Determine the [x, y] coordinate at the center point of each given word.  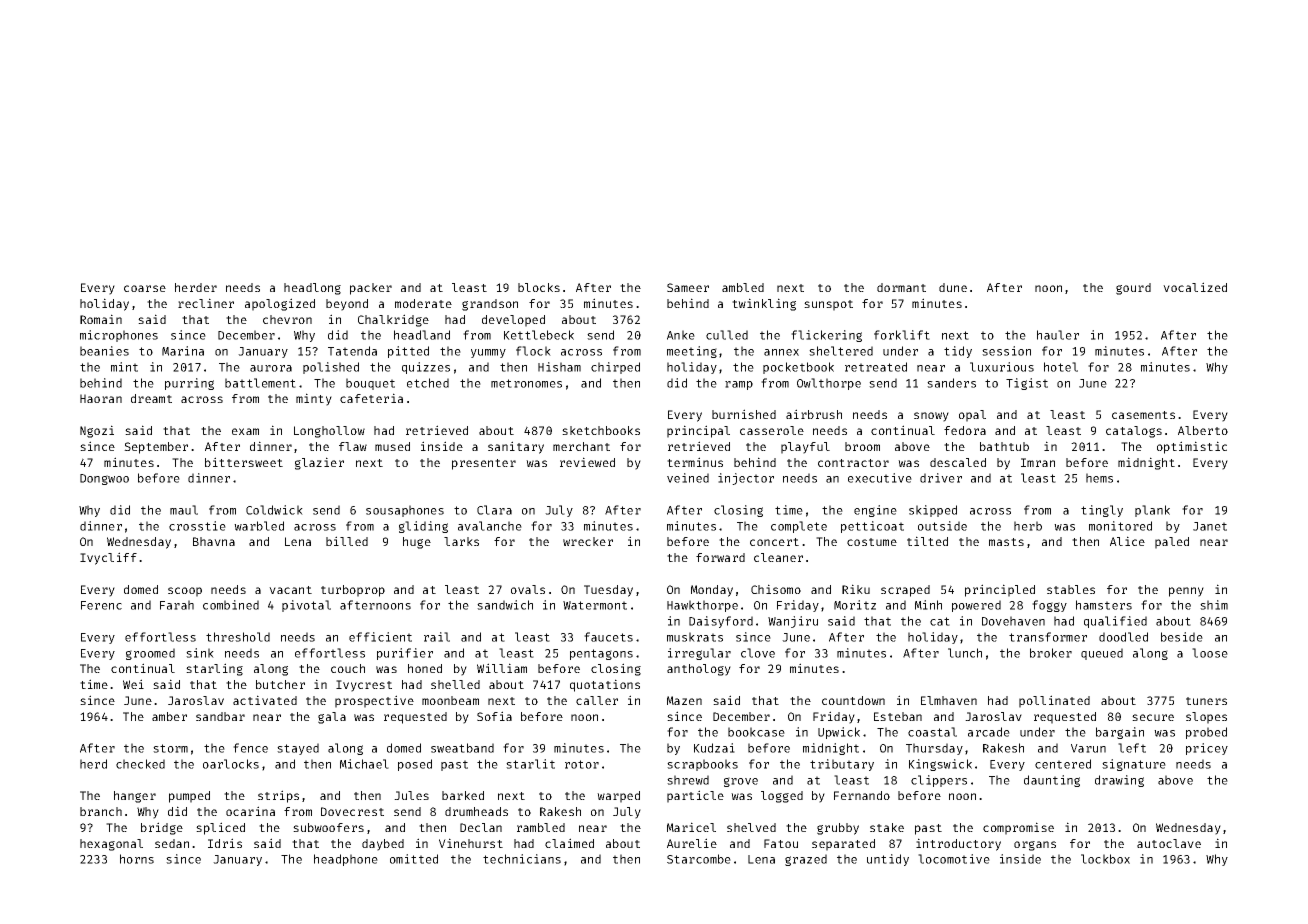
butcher [280, 684]
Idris [225, 843]
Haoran [101, 398]
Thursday [934, 749]
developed [513, 321]
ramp [739, 385]
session [1006, 351]
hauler [1058, 335]
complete [799, 527]
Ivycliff [108, 558]
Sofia [494, 716]
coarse [145, 288]
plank [1152, 511]
